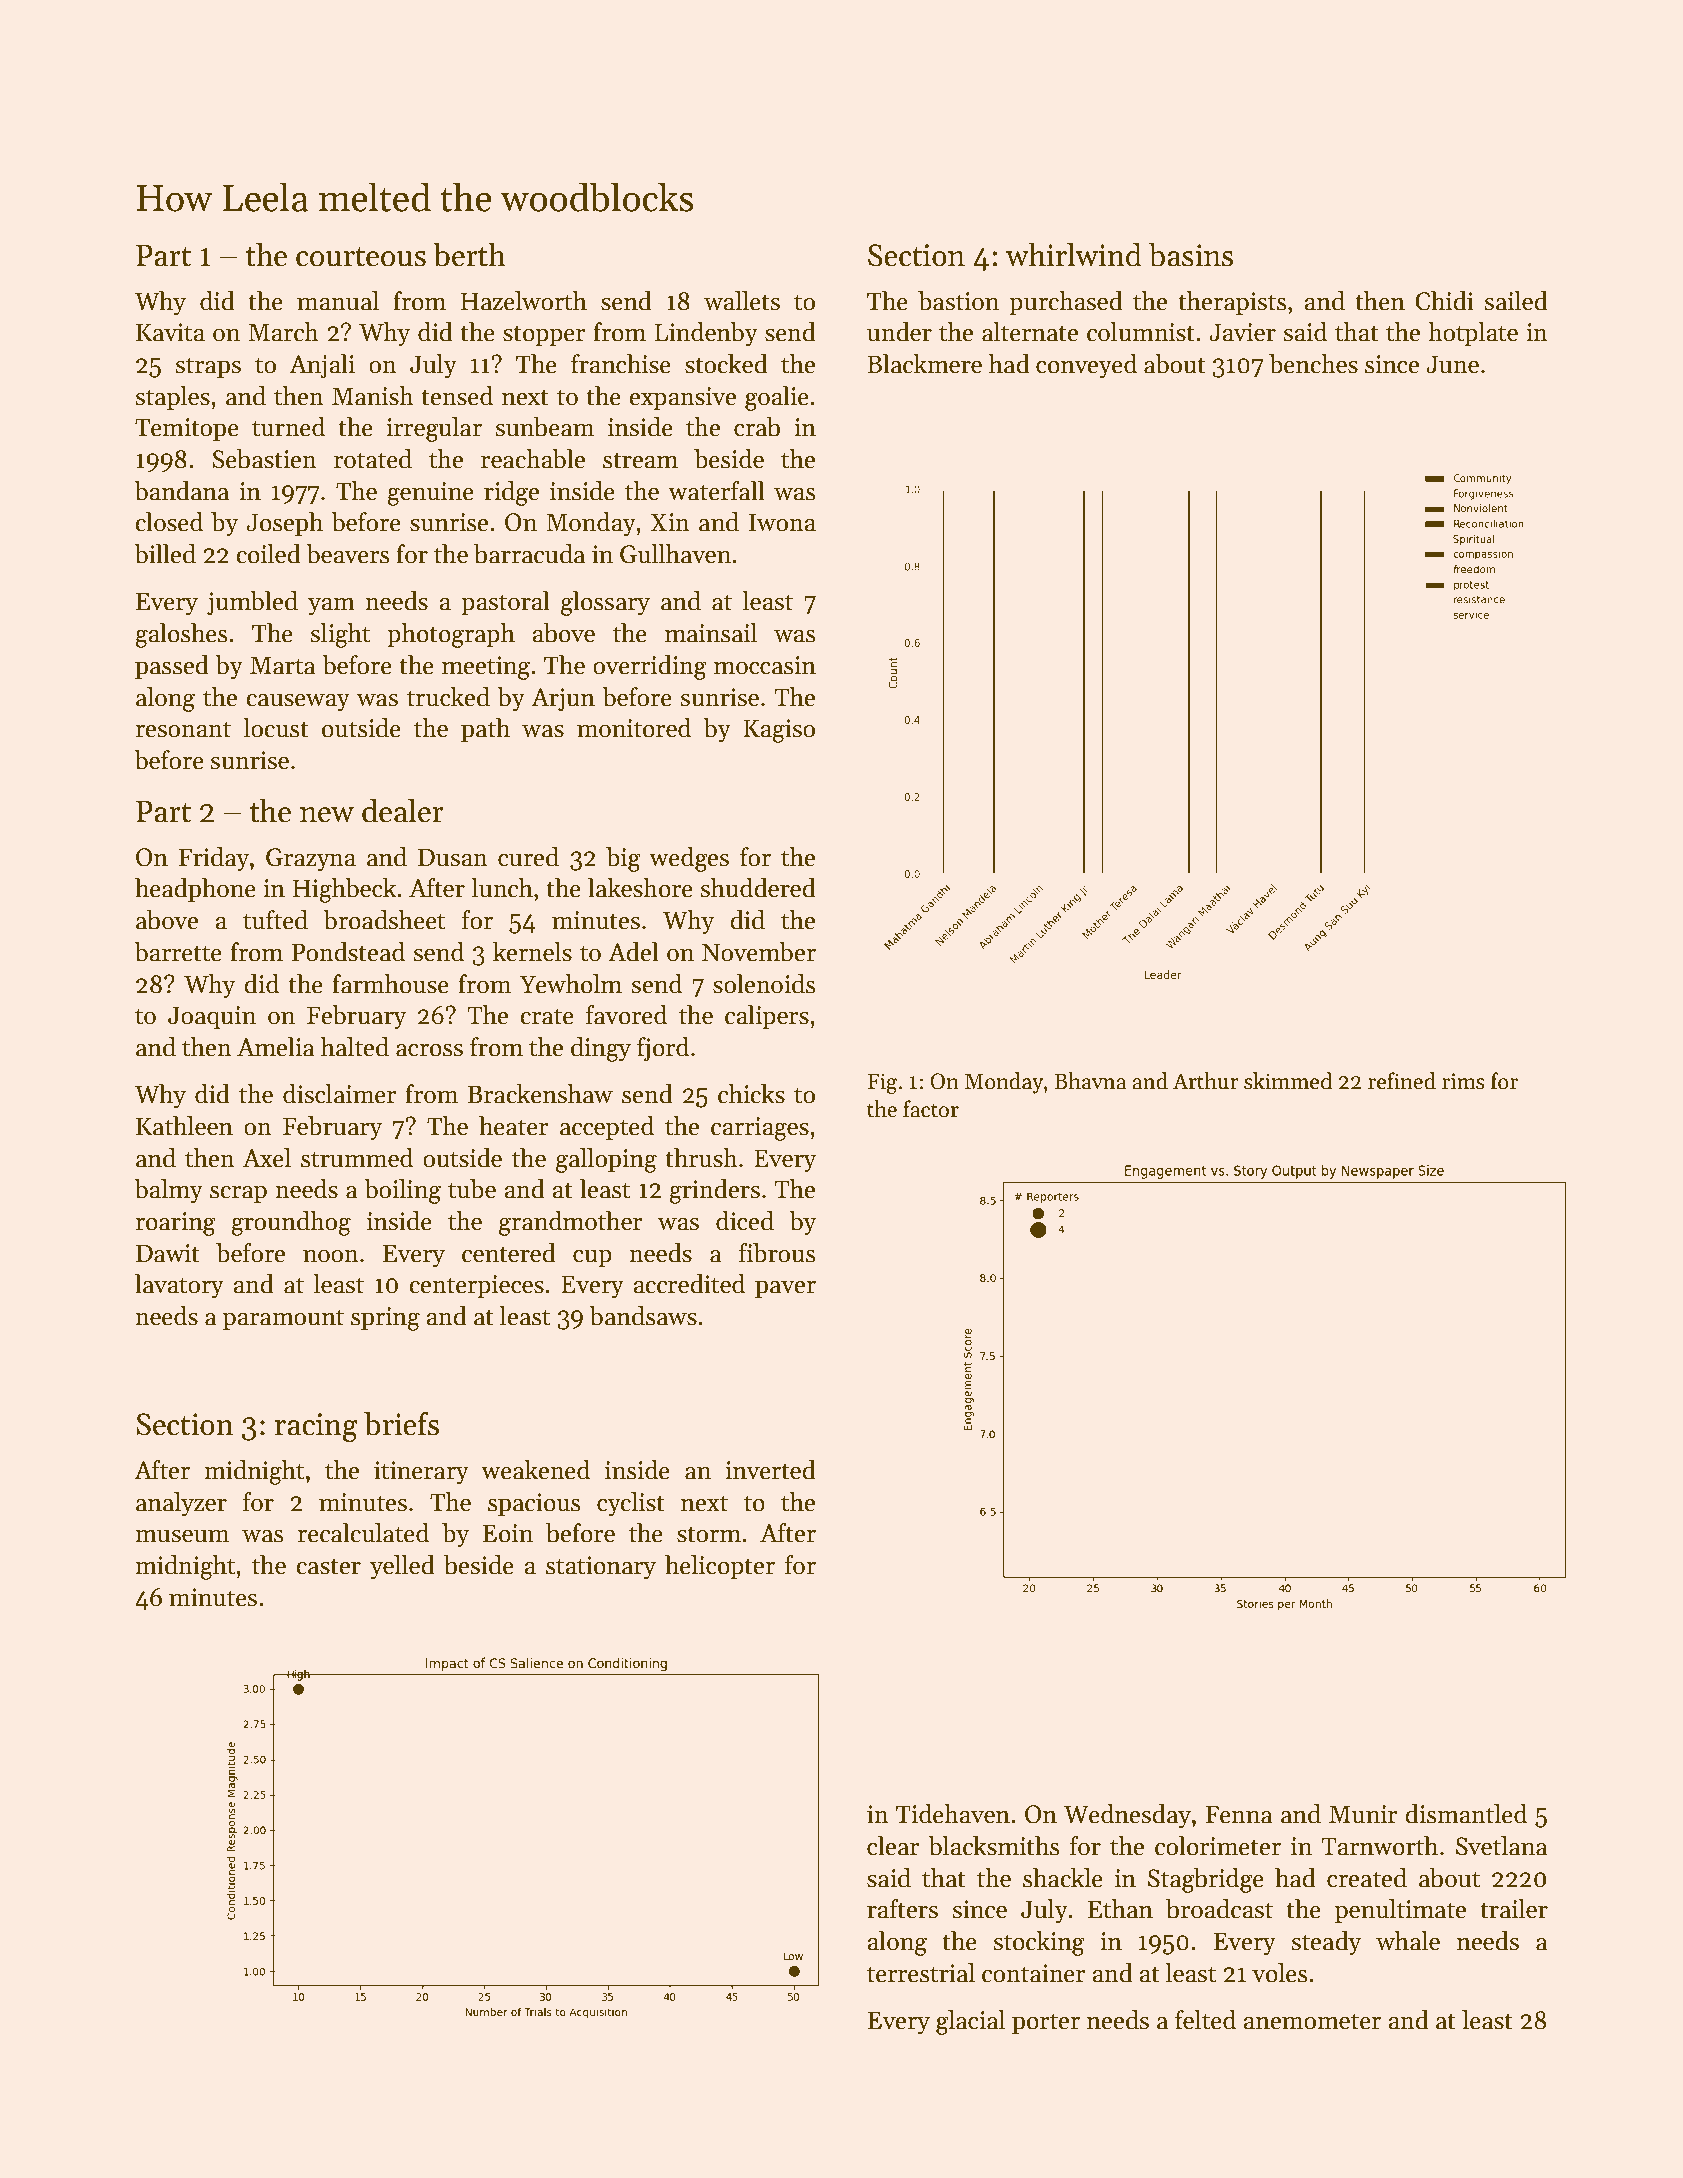 This page has width=1683, height=2178. Describe the element at coordinates (921, 1973) in the page. I see `terrestrial` at that location.
